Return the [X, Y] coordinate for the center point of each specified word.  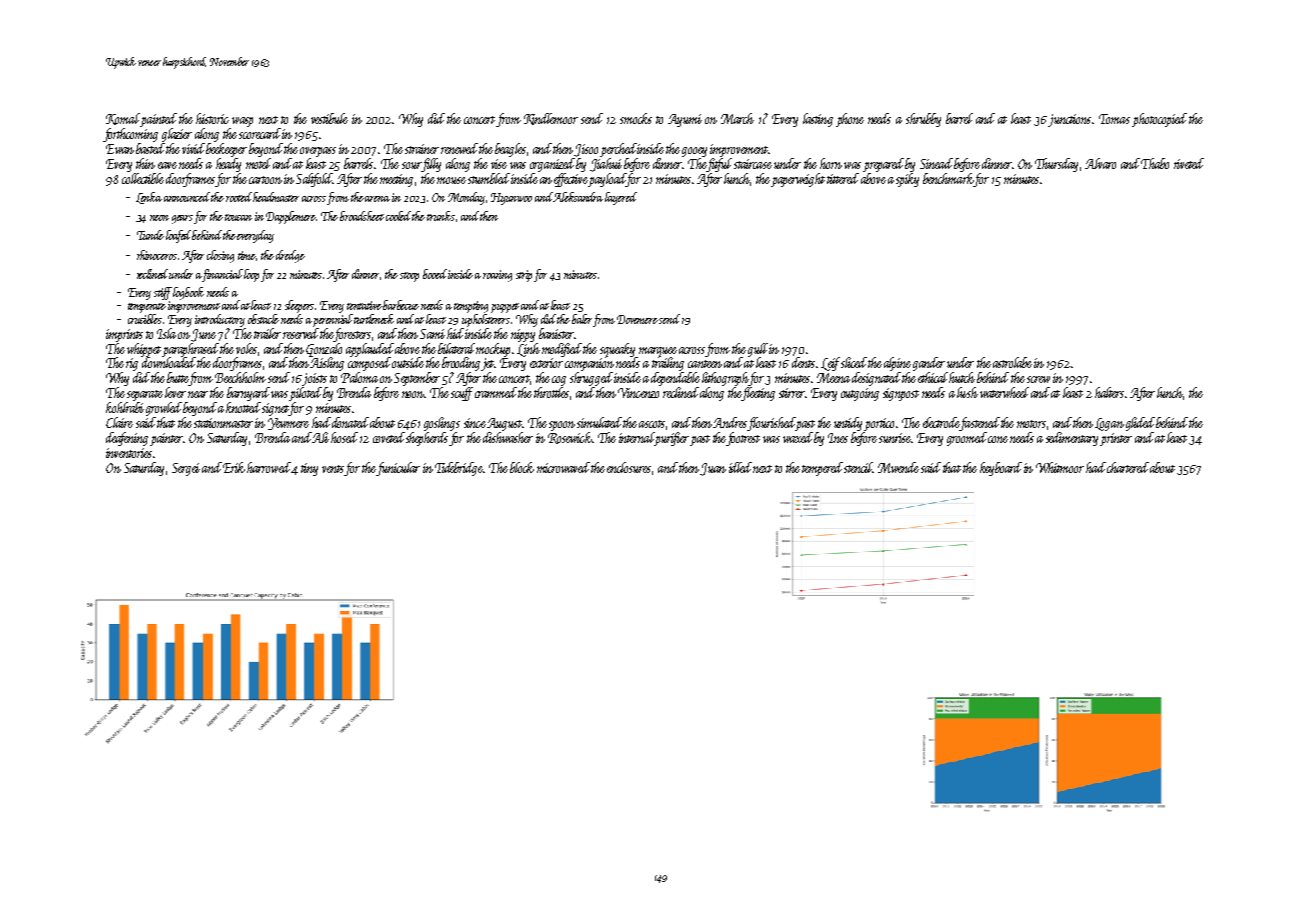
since [475, 423]
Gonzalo [324, 350]
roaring [497, 276]
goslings [442, 424]
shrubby [923, 120]
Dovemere [637, 319]
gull [758, 350]
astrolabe [1012, 362]
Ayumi [685, 120]
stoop [409, 277]
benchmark [948, 178]
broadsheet [362, 216]
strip [524, 276]
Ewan [120, 149]
